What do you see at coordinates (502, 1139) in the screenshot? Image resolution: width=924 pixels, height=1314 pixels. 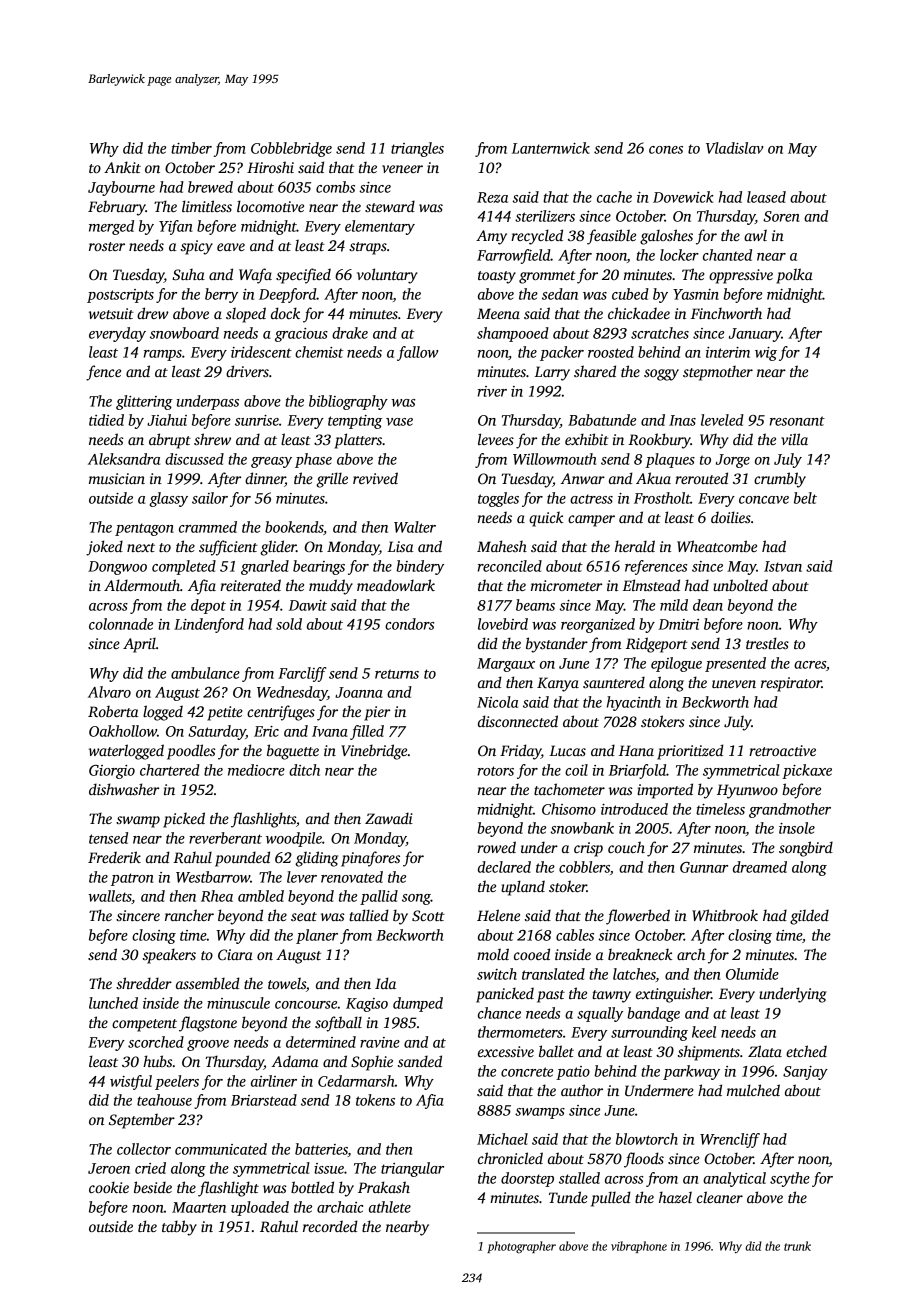 I see `Michael` at bounding box center [502, 1139].
